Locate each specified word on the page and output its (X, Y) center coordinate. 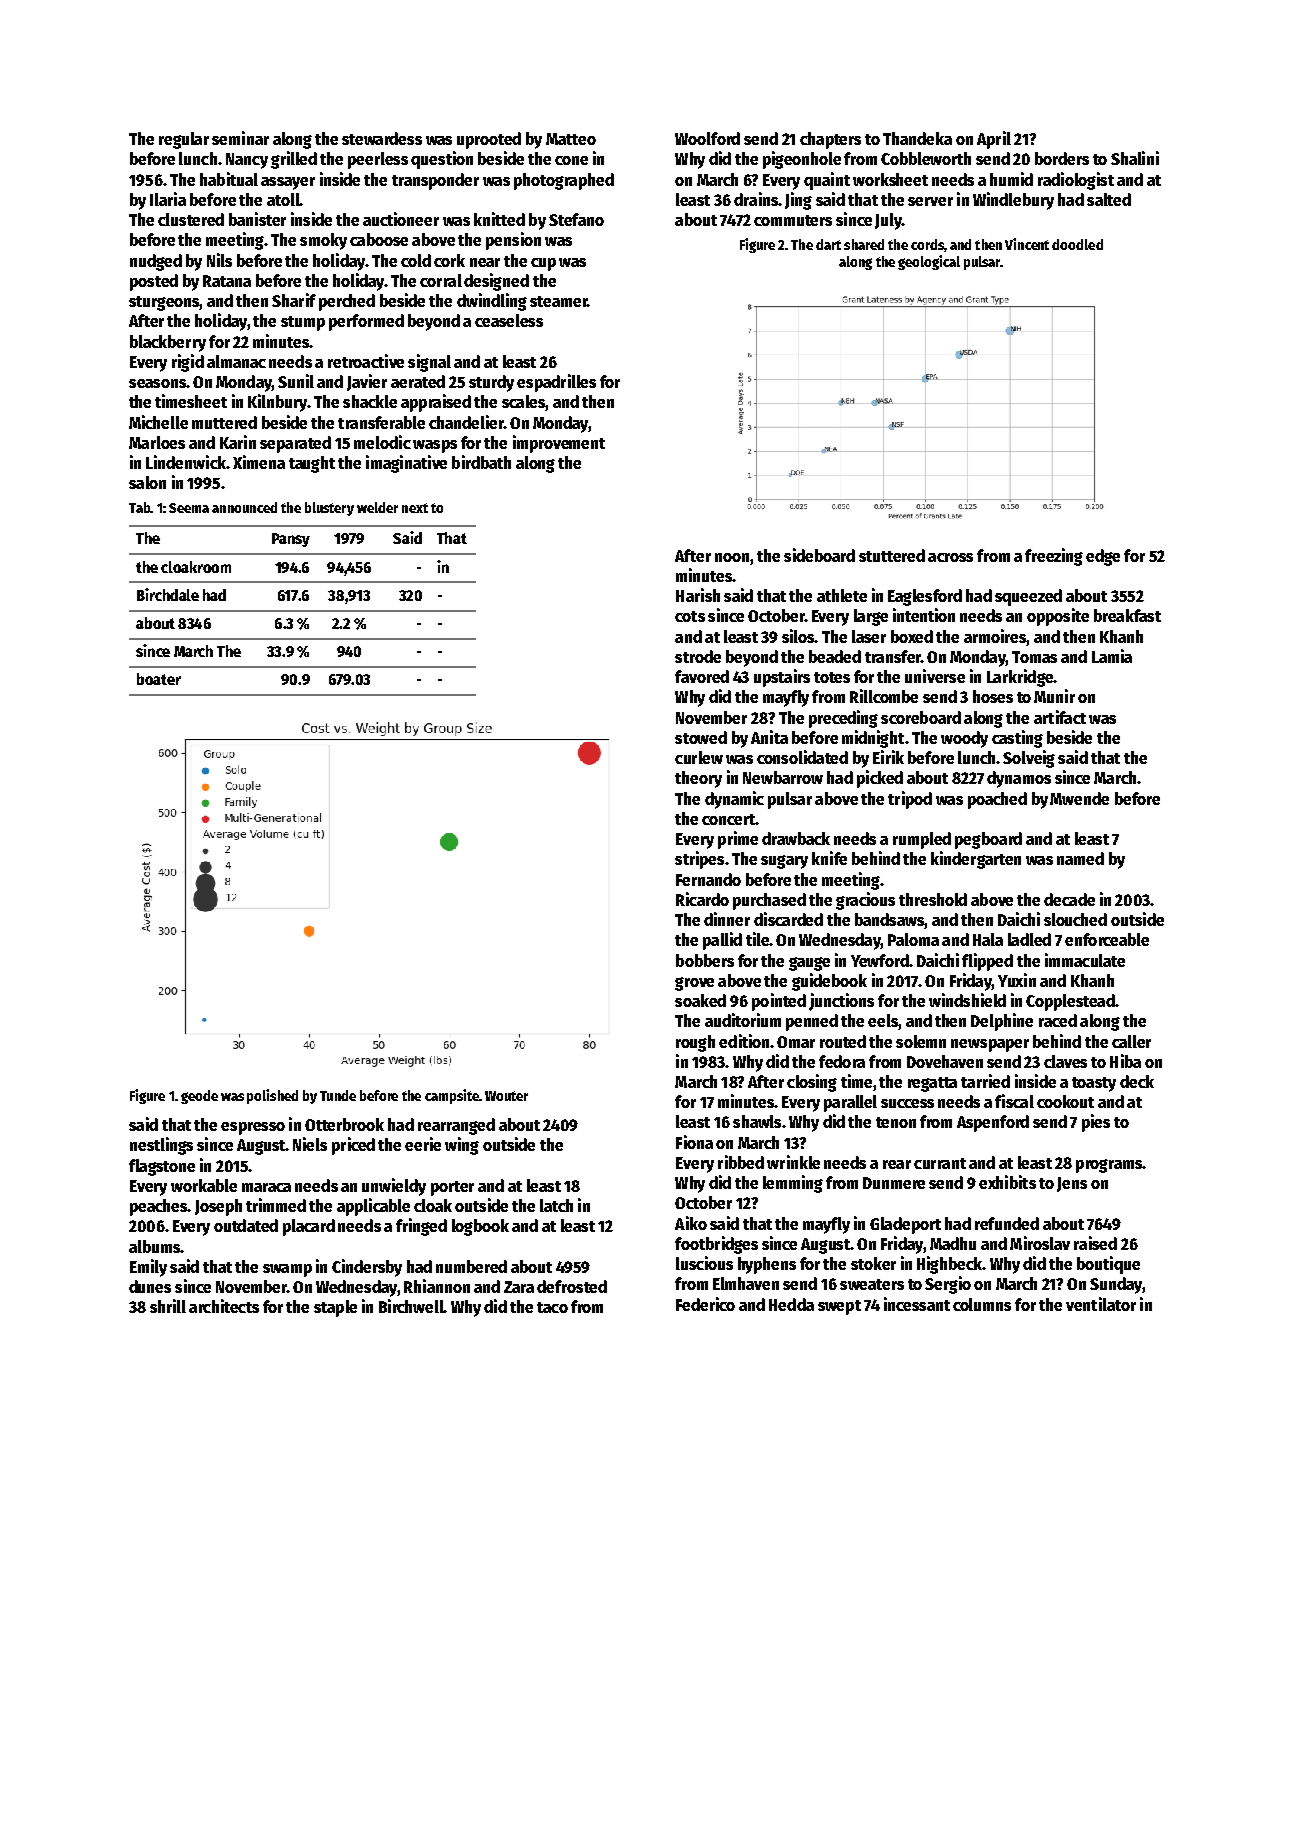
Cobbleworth (926, 158)
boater (159, 679)
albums (154, 1246)
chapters (830, 140)
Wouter (506, 1096)
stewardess (382, 138)
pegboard (988, 840)
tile (757, 939)
